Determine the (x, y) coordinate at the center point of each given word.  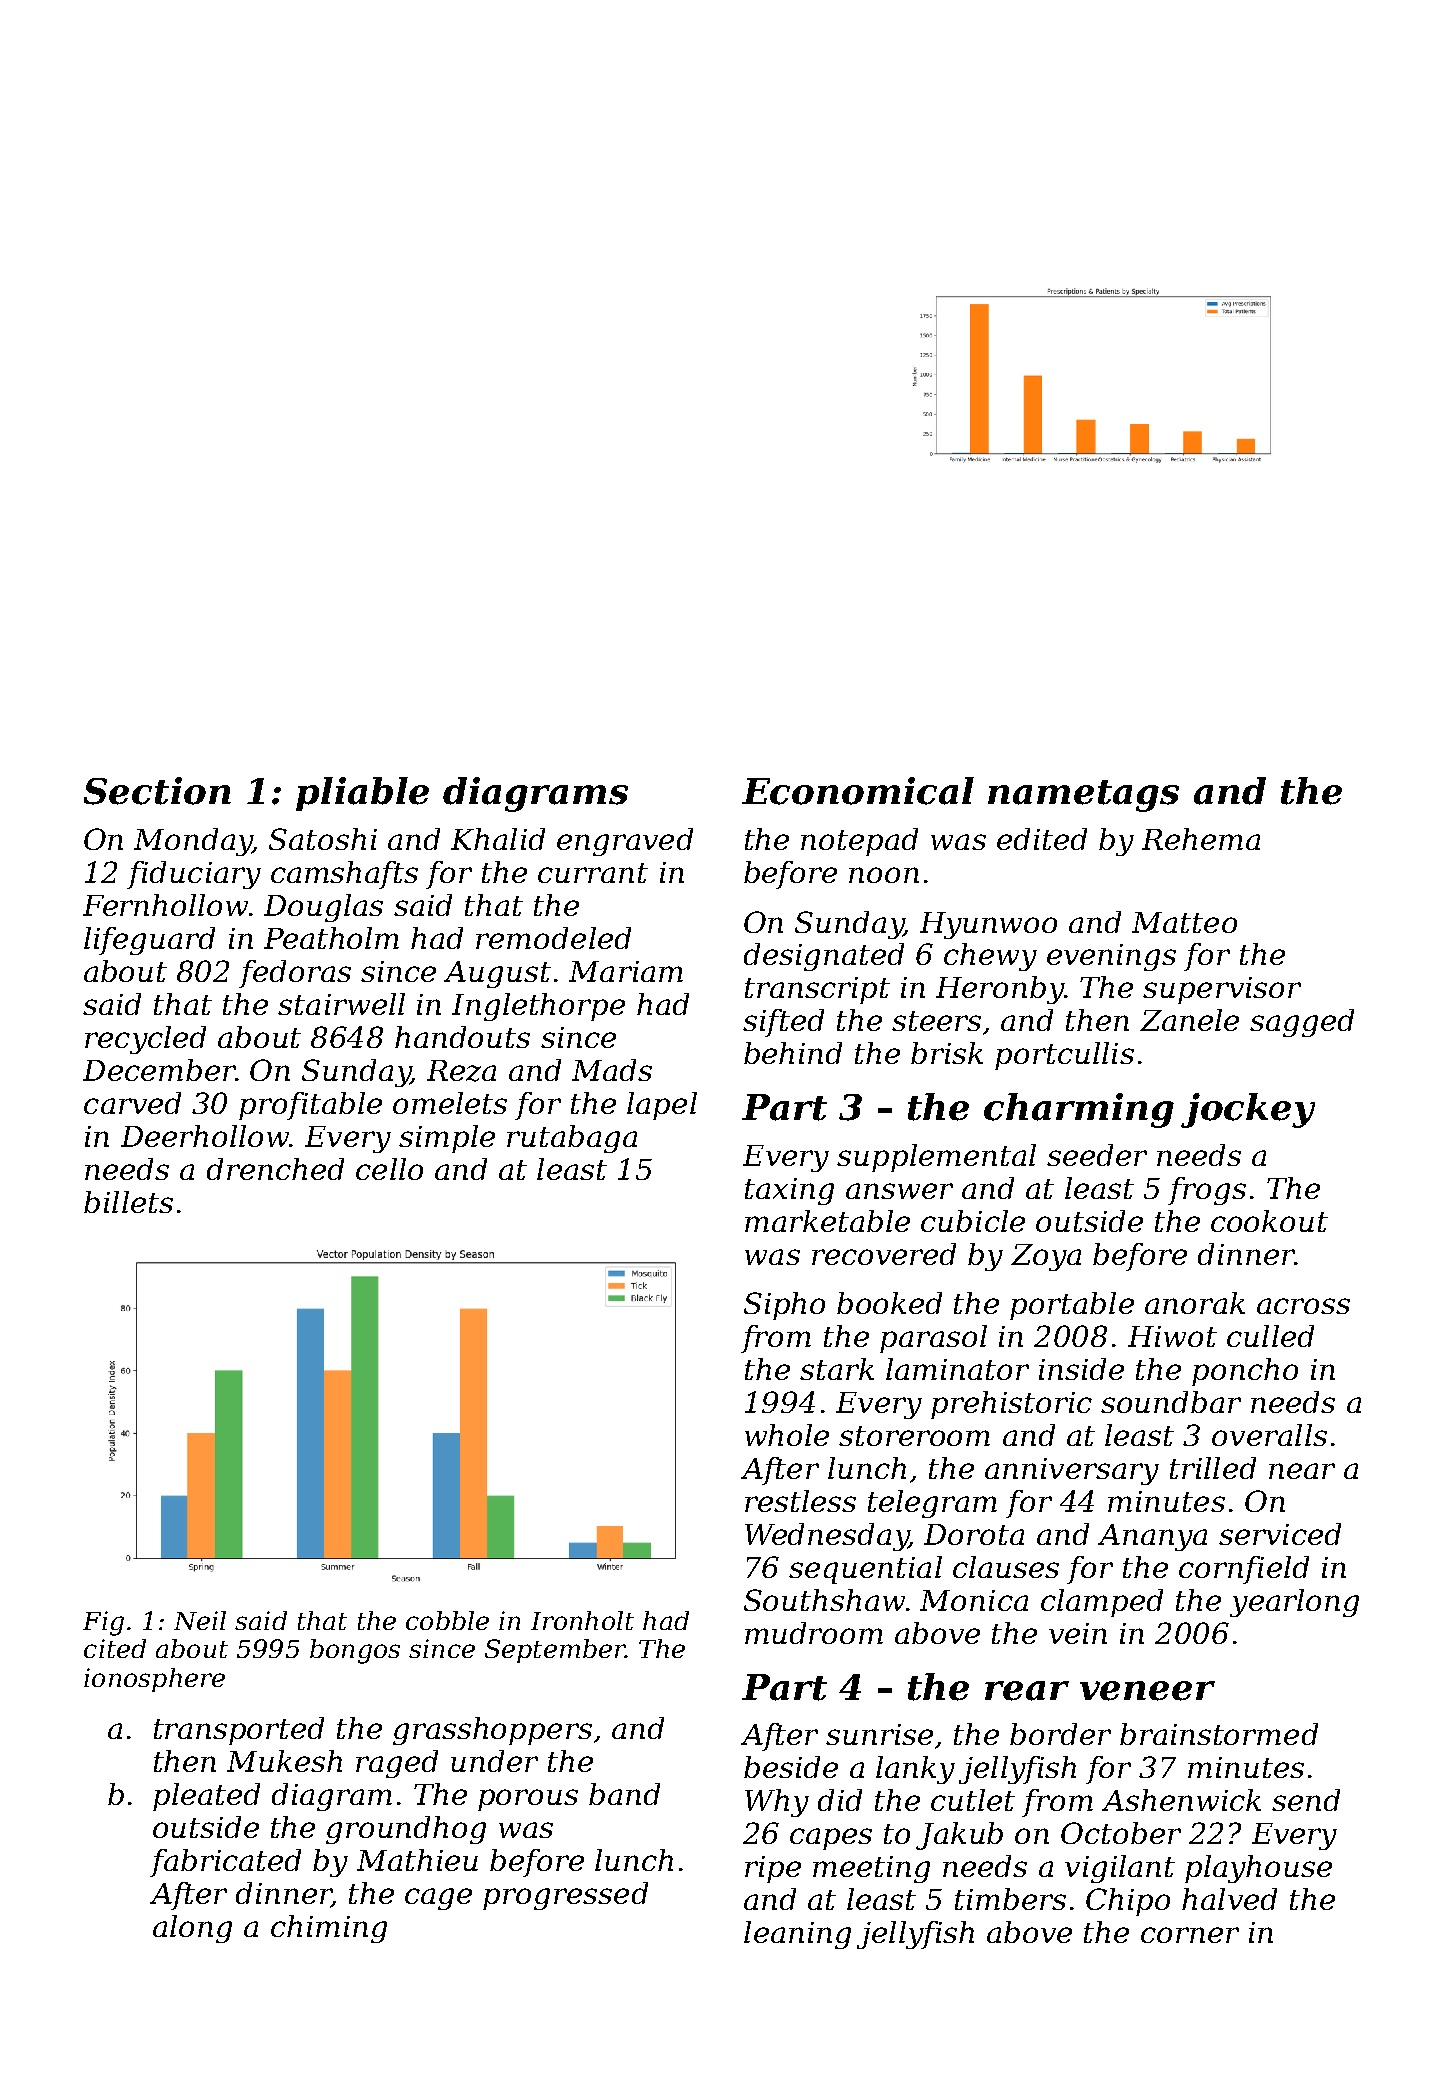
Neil (200, 1620)
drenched (275, 1169)
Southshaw (824, 1600)
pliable (362, 794)
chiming (329, 1929)
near (1302, 1471)
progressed (565, 1896)
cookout (1269, 1221)
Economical (858, 791)
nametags (1083, 796)
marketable (827, 1221)
